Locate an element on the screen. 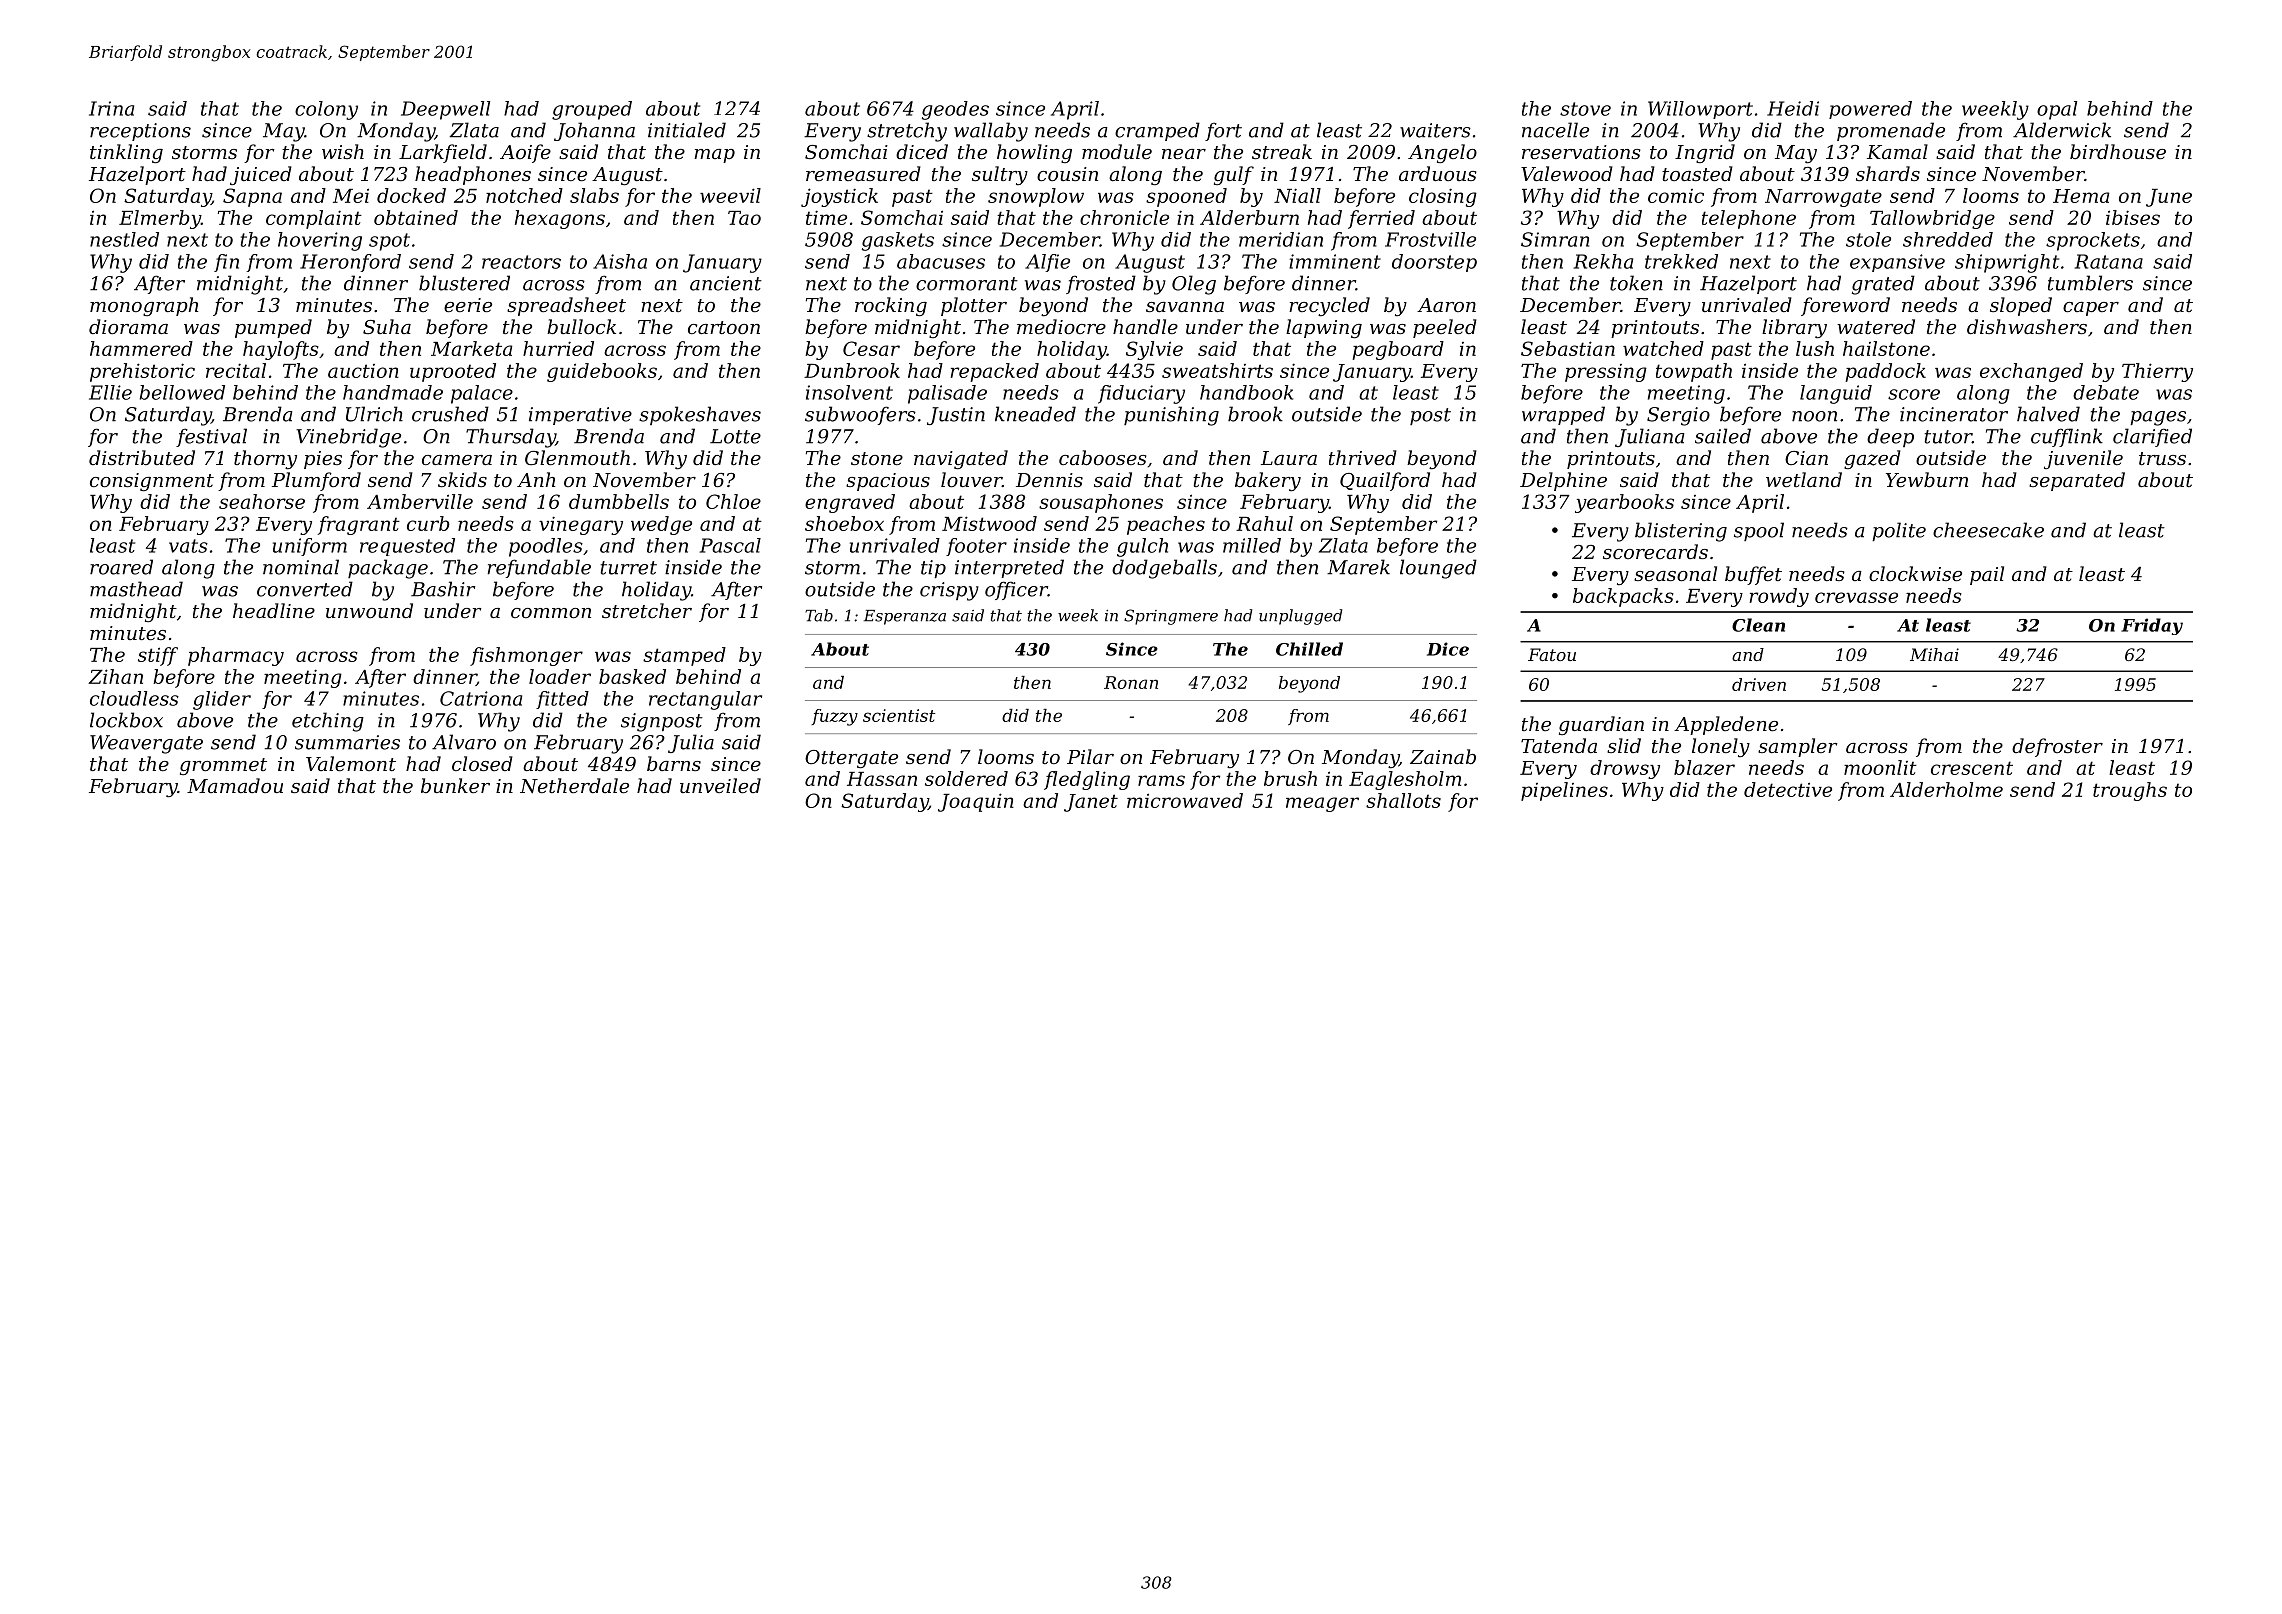  cheesecake is located at coordinates (1988, 530).
